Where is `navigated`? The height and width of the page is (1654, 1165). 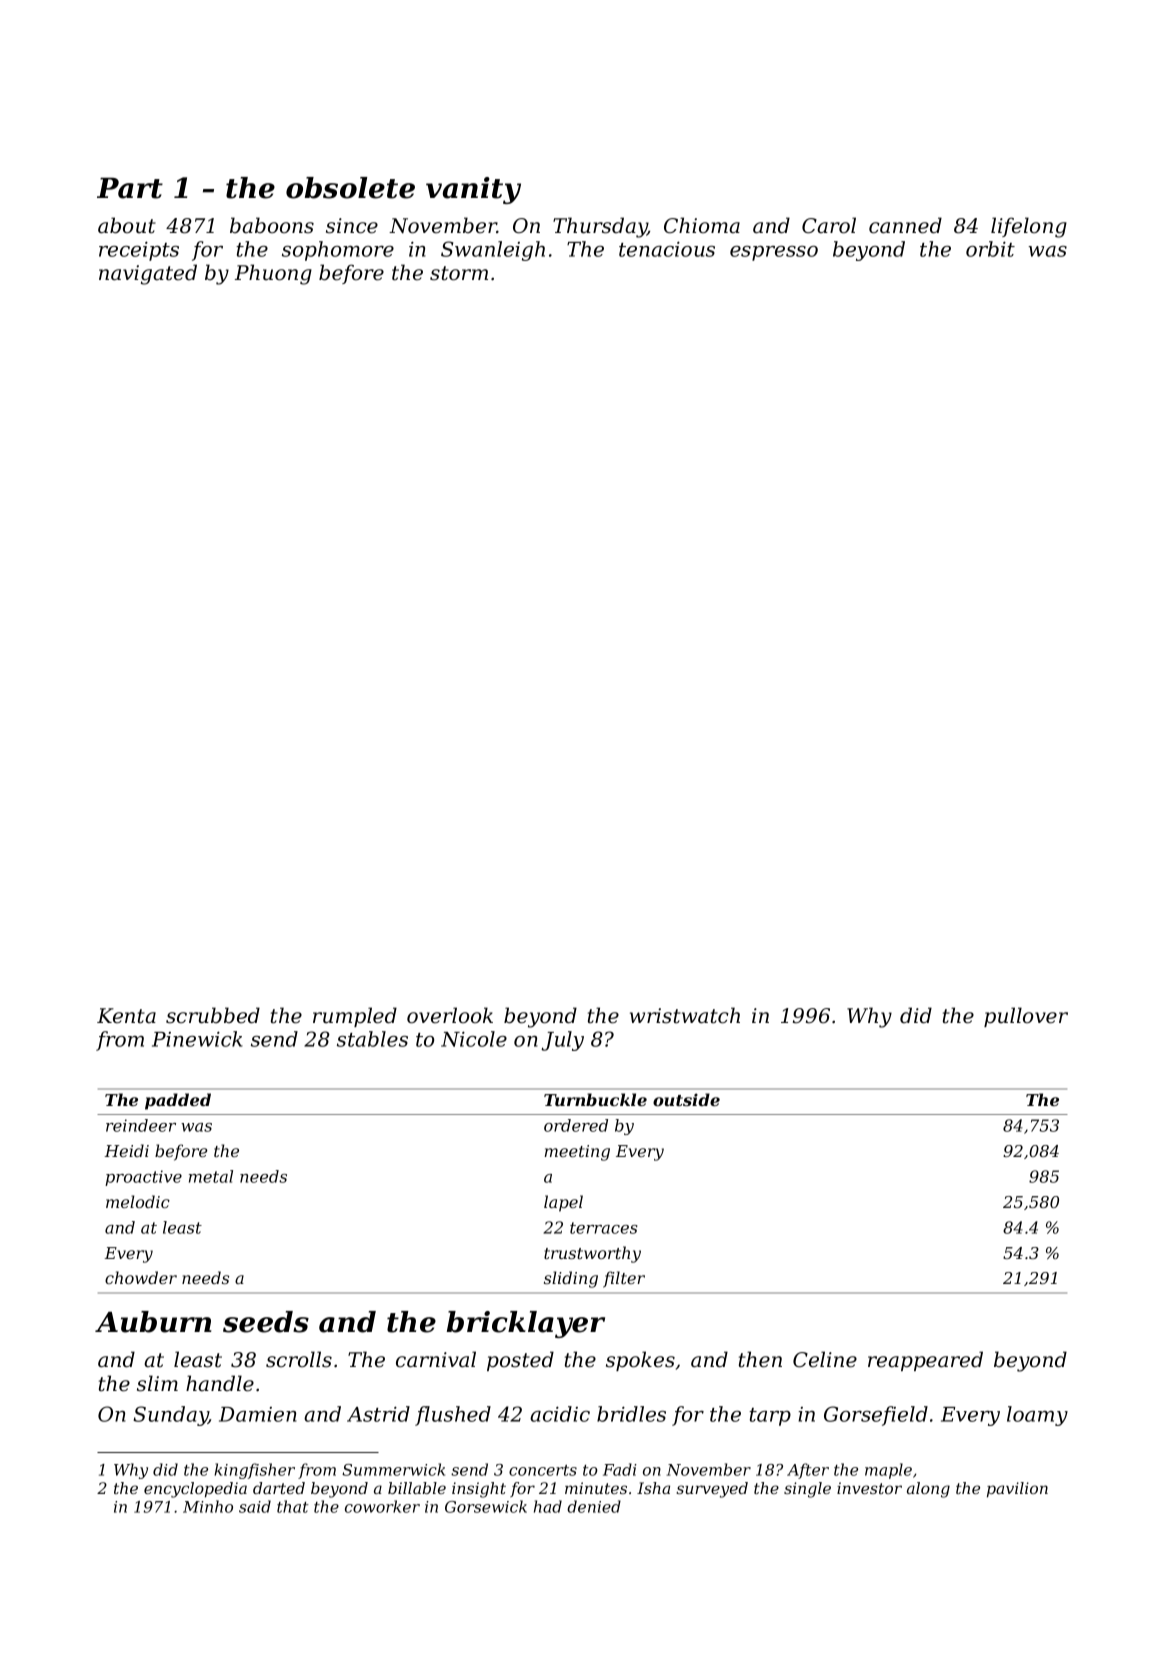 navigated is located at coordinates (148, 274).
